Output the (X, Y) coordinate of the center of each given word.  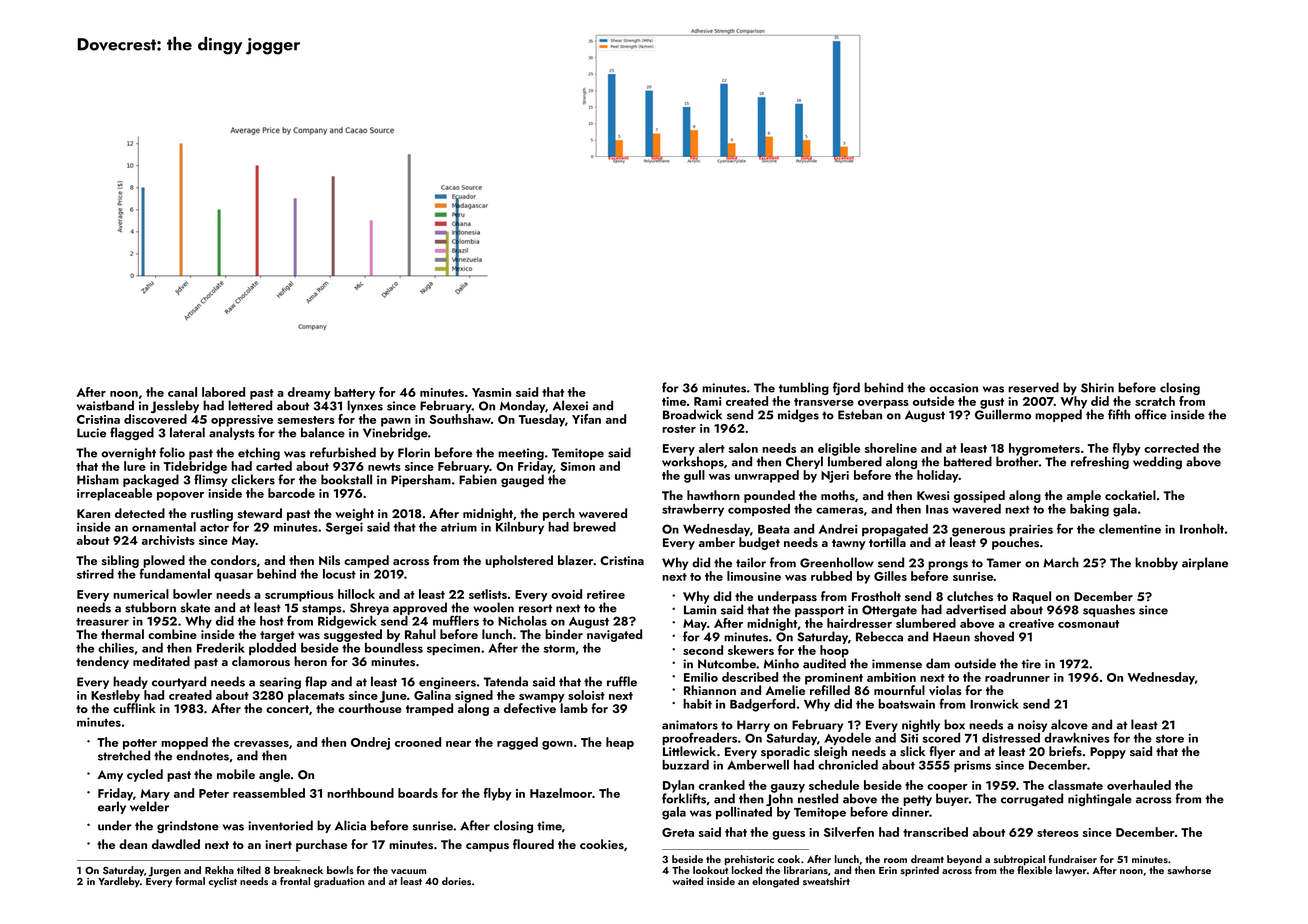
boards (418, 793)
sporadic (785, 752)
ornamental (164, 527)
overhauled (1139, 785)
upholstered (519, 561)
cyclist (223, 882)
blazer (576, 560)
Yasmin (491, 392)
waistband (105, 405)
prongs (948, 565)
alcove (1069, 724)
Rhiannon (710, 690)
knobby (1156, 563)
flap (316, 682)
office (1151, 414)
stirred (95, 574)
